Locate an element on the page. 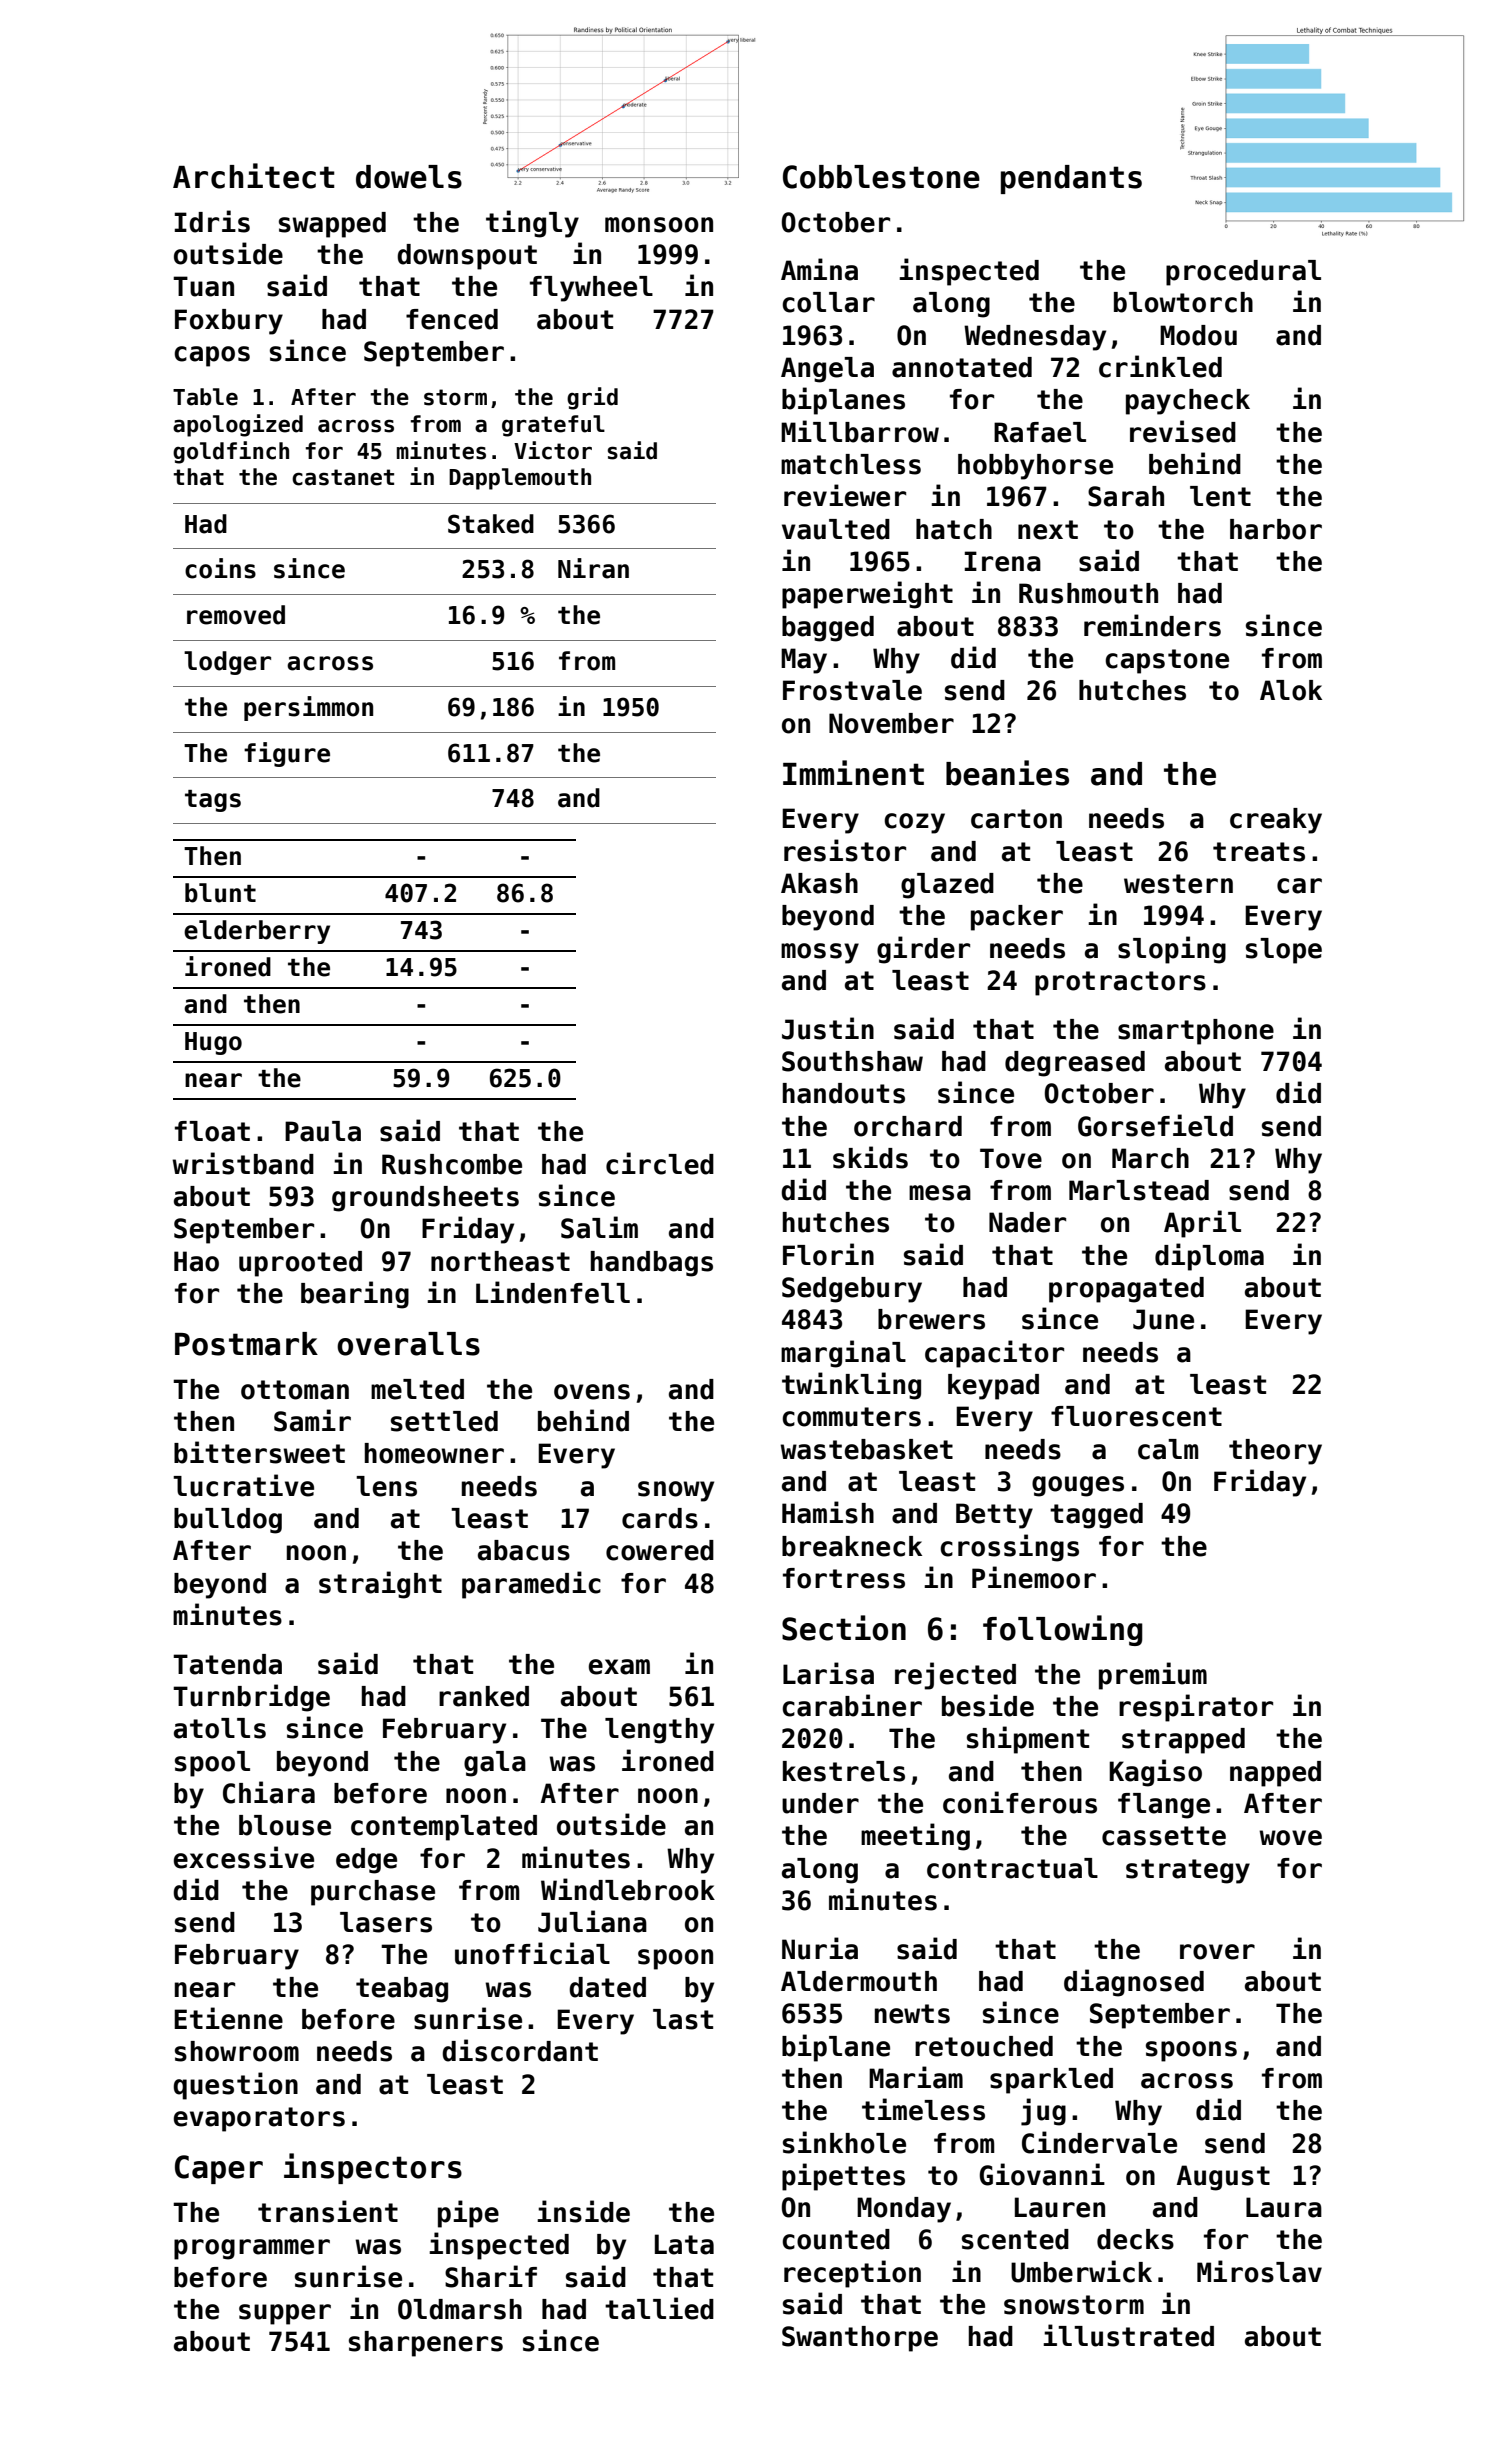 The height and width of the document is (2464, 1496). programmer is located at coordinates (252, 2249).
